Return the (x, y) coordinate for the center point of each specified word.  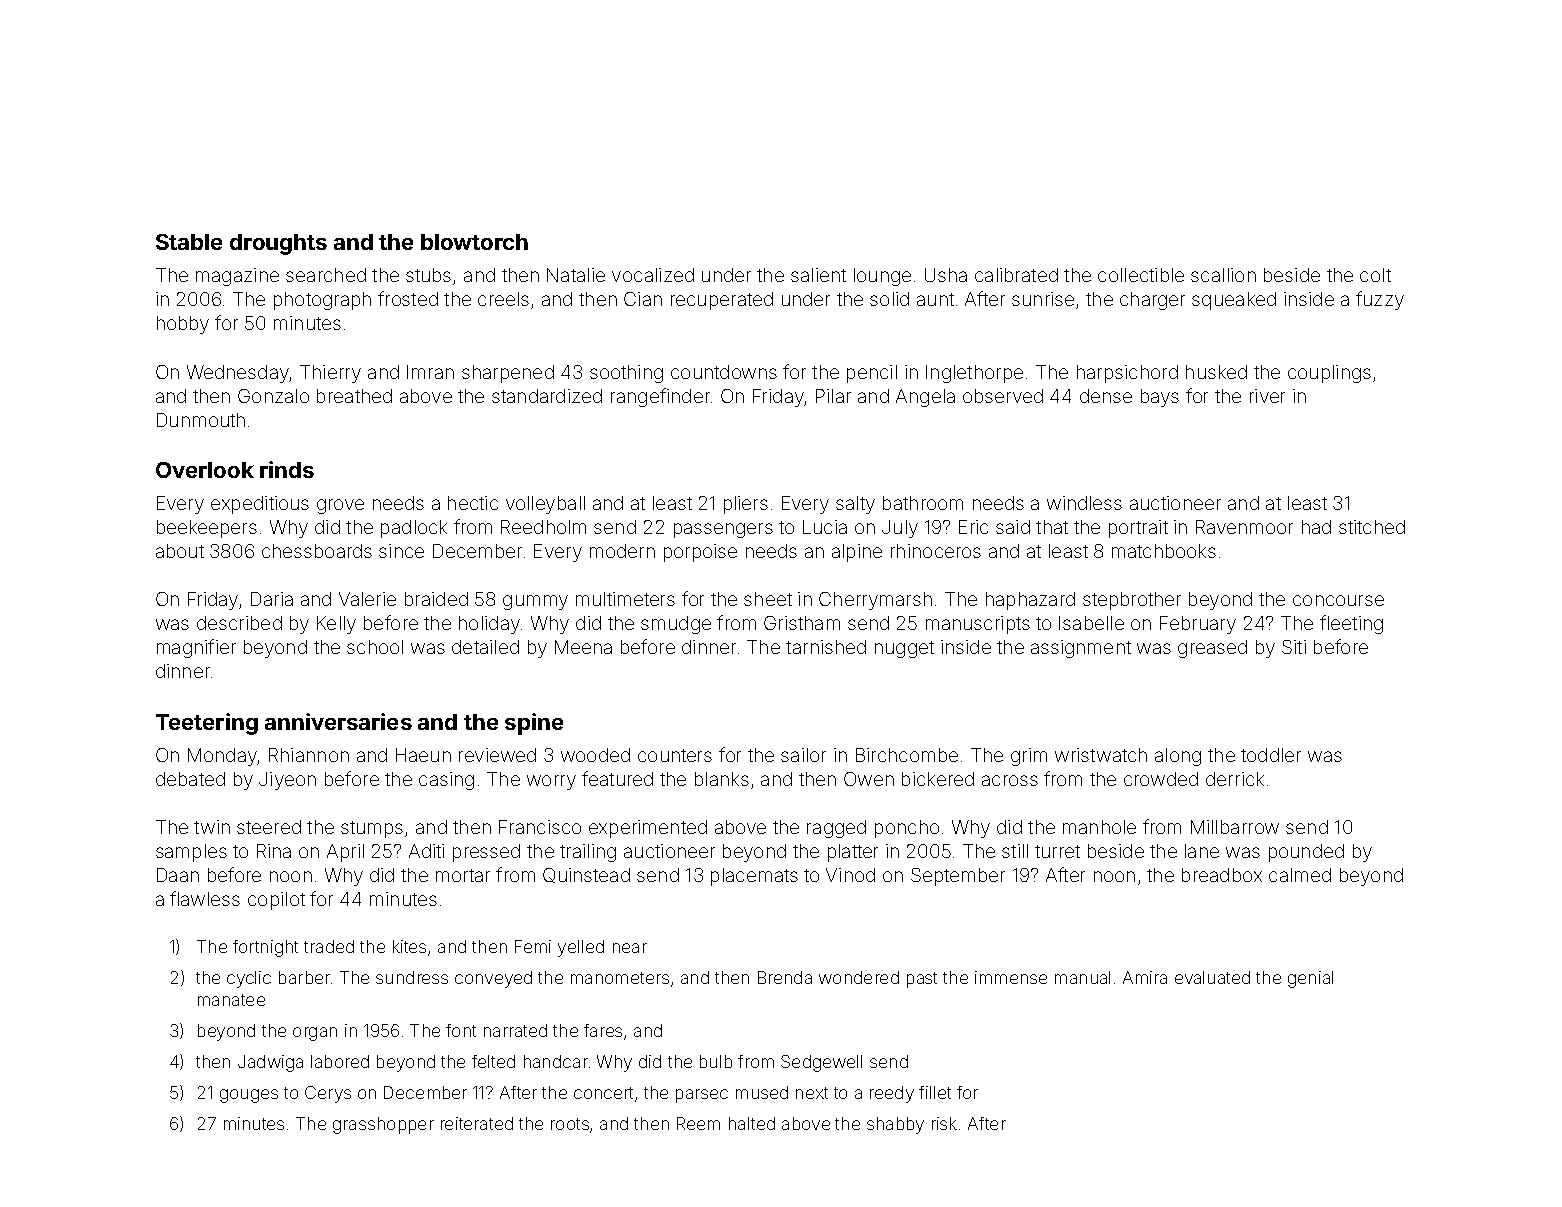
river (1267, 396)
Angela (925, 398)
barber (304, 977)
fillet (935, 1092)
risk (944, 1123)
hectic (473, 503)
